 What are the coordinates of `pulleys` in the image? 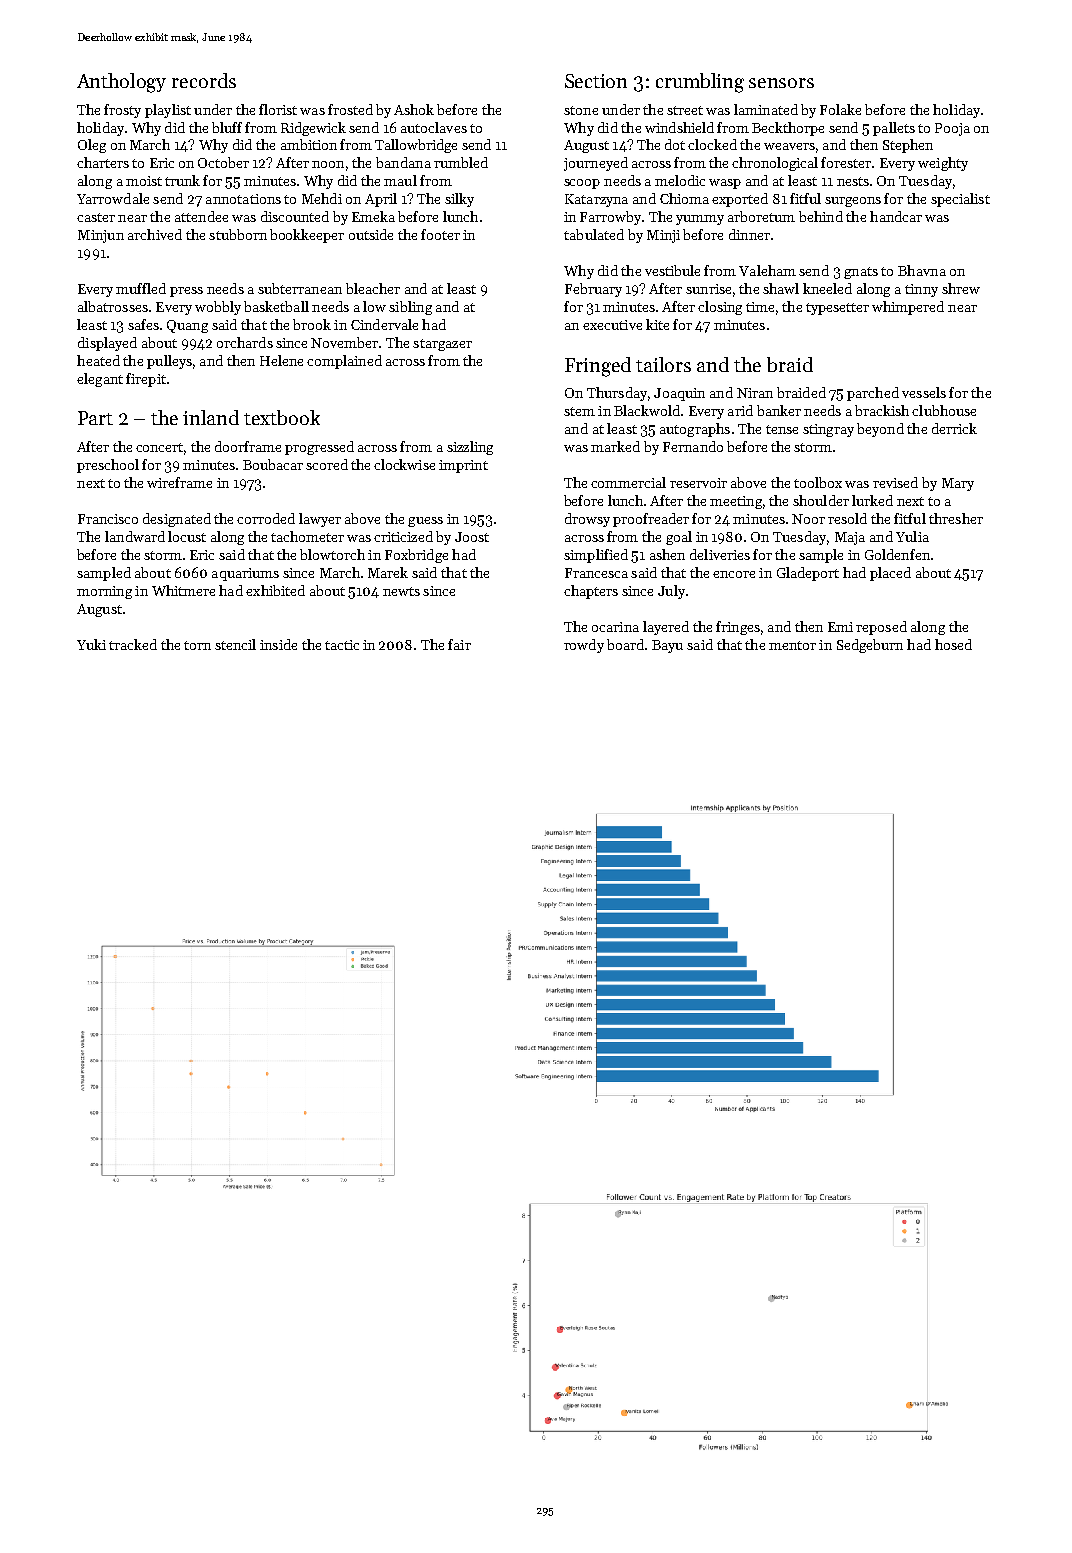 It's located at (169, 362).
